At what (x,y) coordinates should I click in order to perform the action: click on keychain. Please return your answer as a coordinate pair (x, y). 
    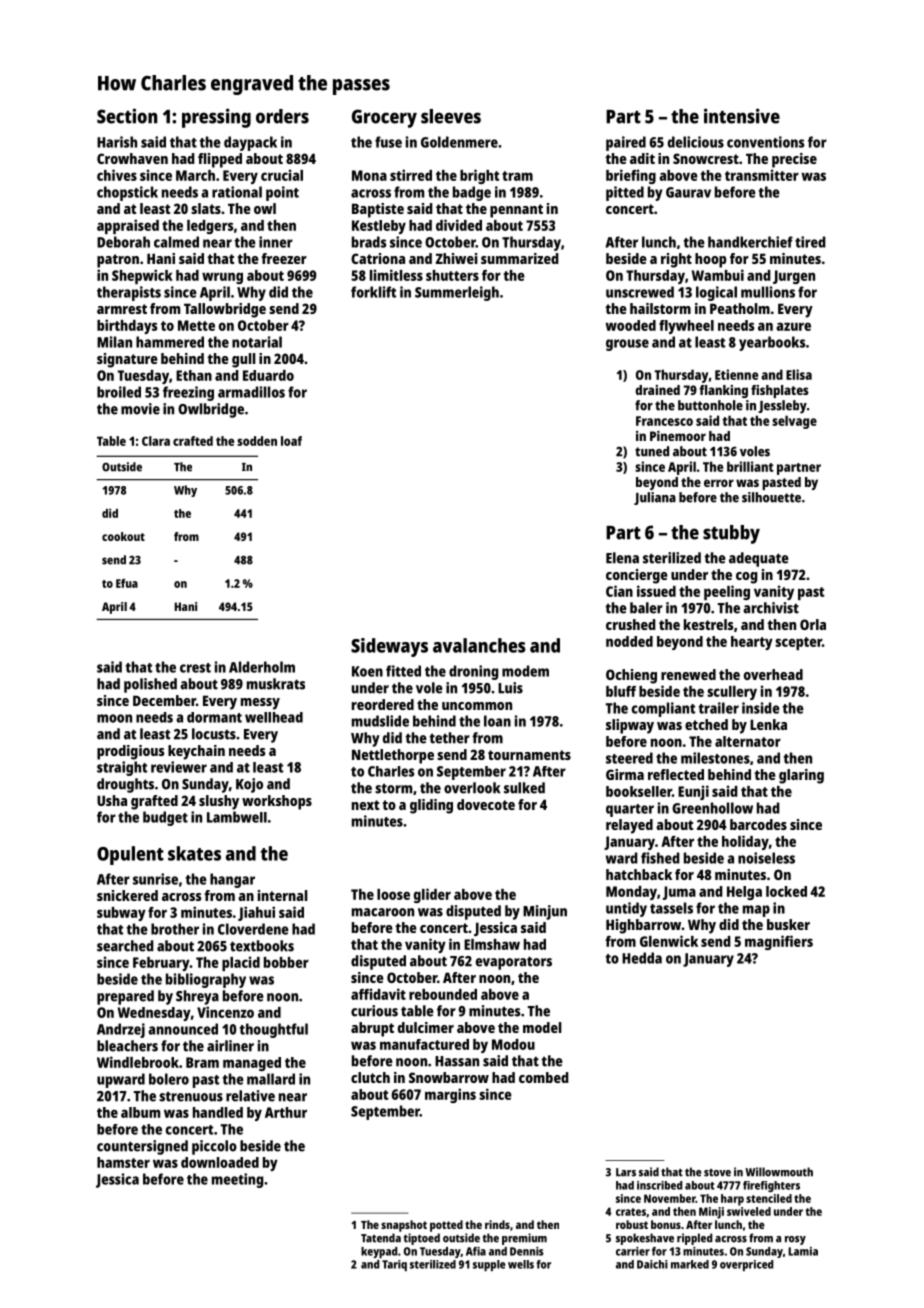
    Looking at the image, I should click on (196, 752).
